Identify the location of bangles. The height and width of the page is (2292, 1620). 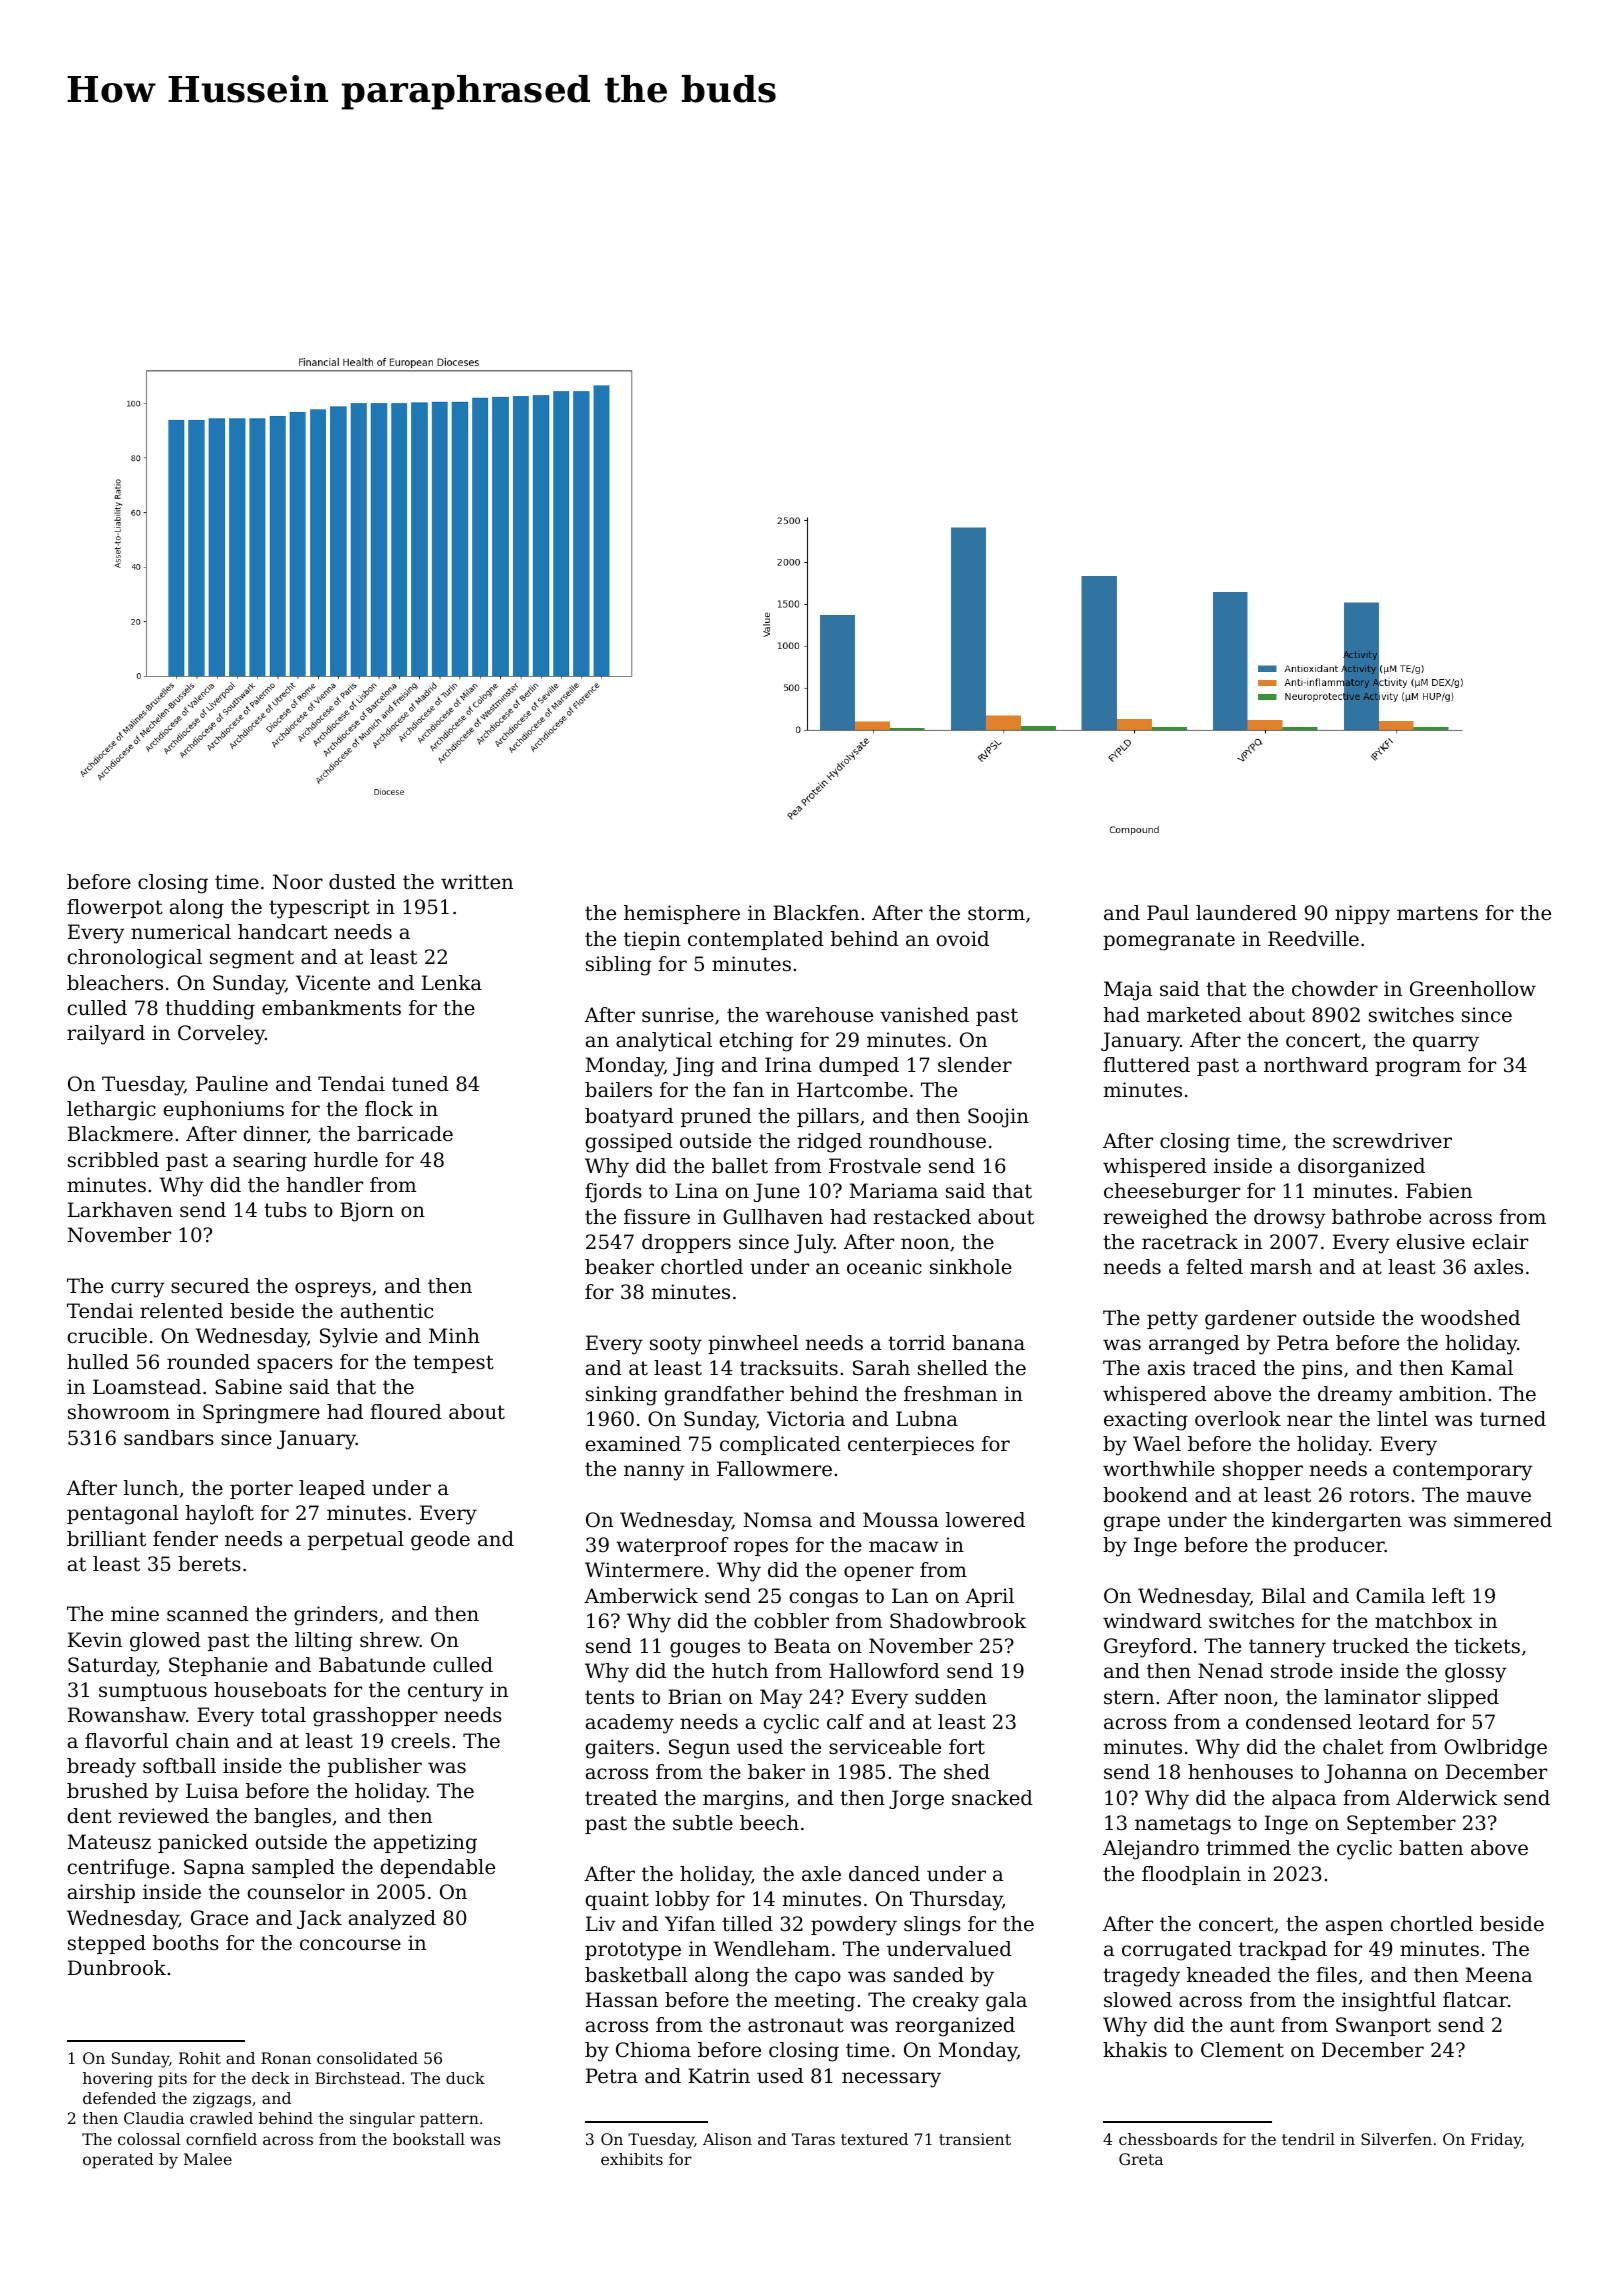
(292, 1818).
